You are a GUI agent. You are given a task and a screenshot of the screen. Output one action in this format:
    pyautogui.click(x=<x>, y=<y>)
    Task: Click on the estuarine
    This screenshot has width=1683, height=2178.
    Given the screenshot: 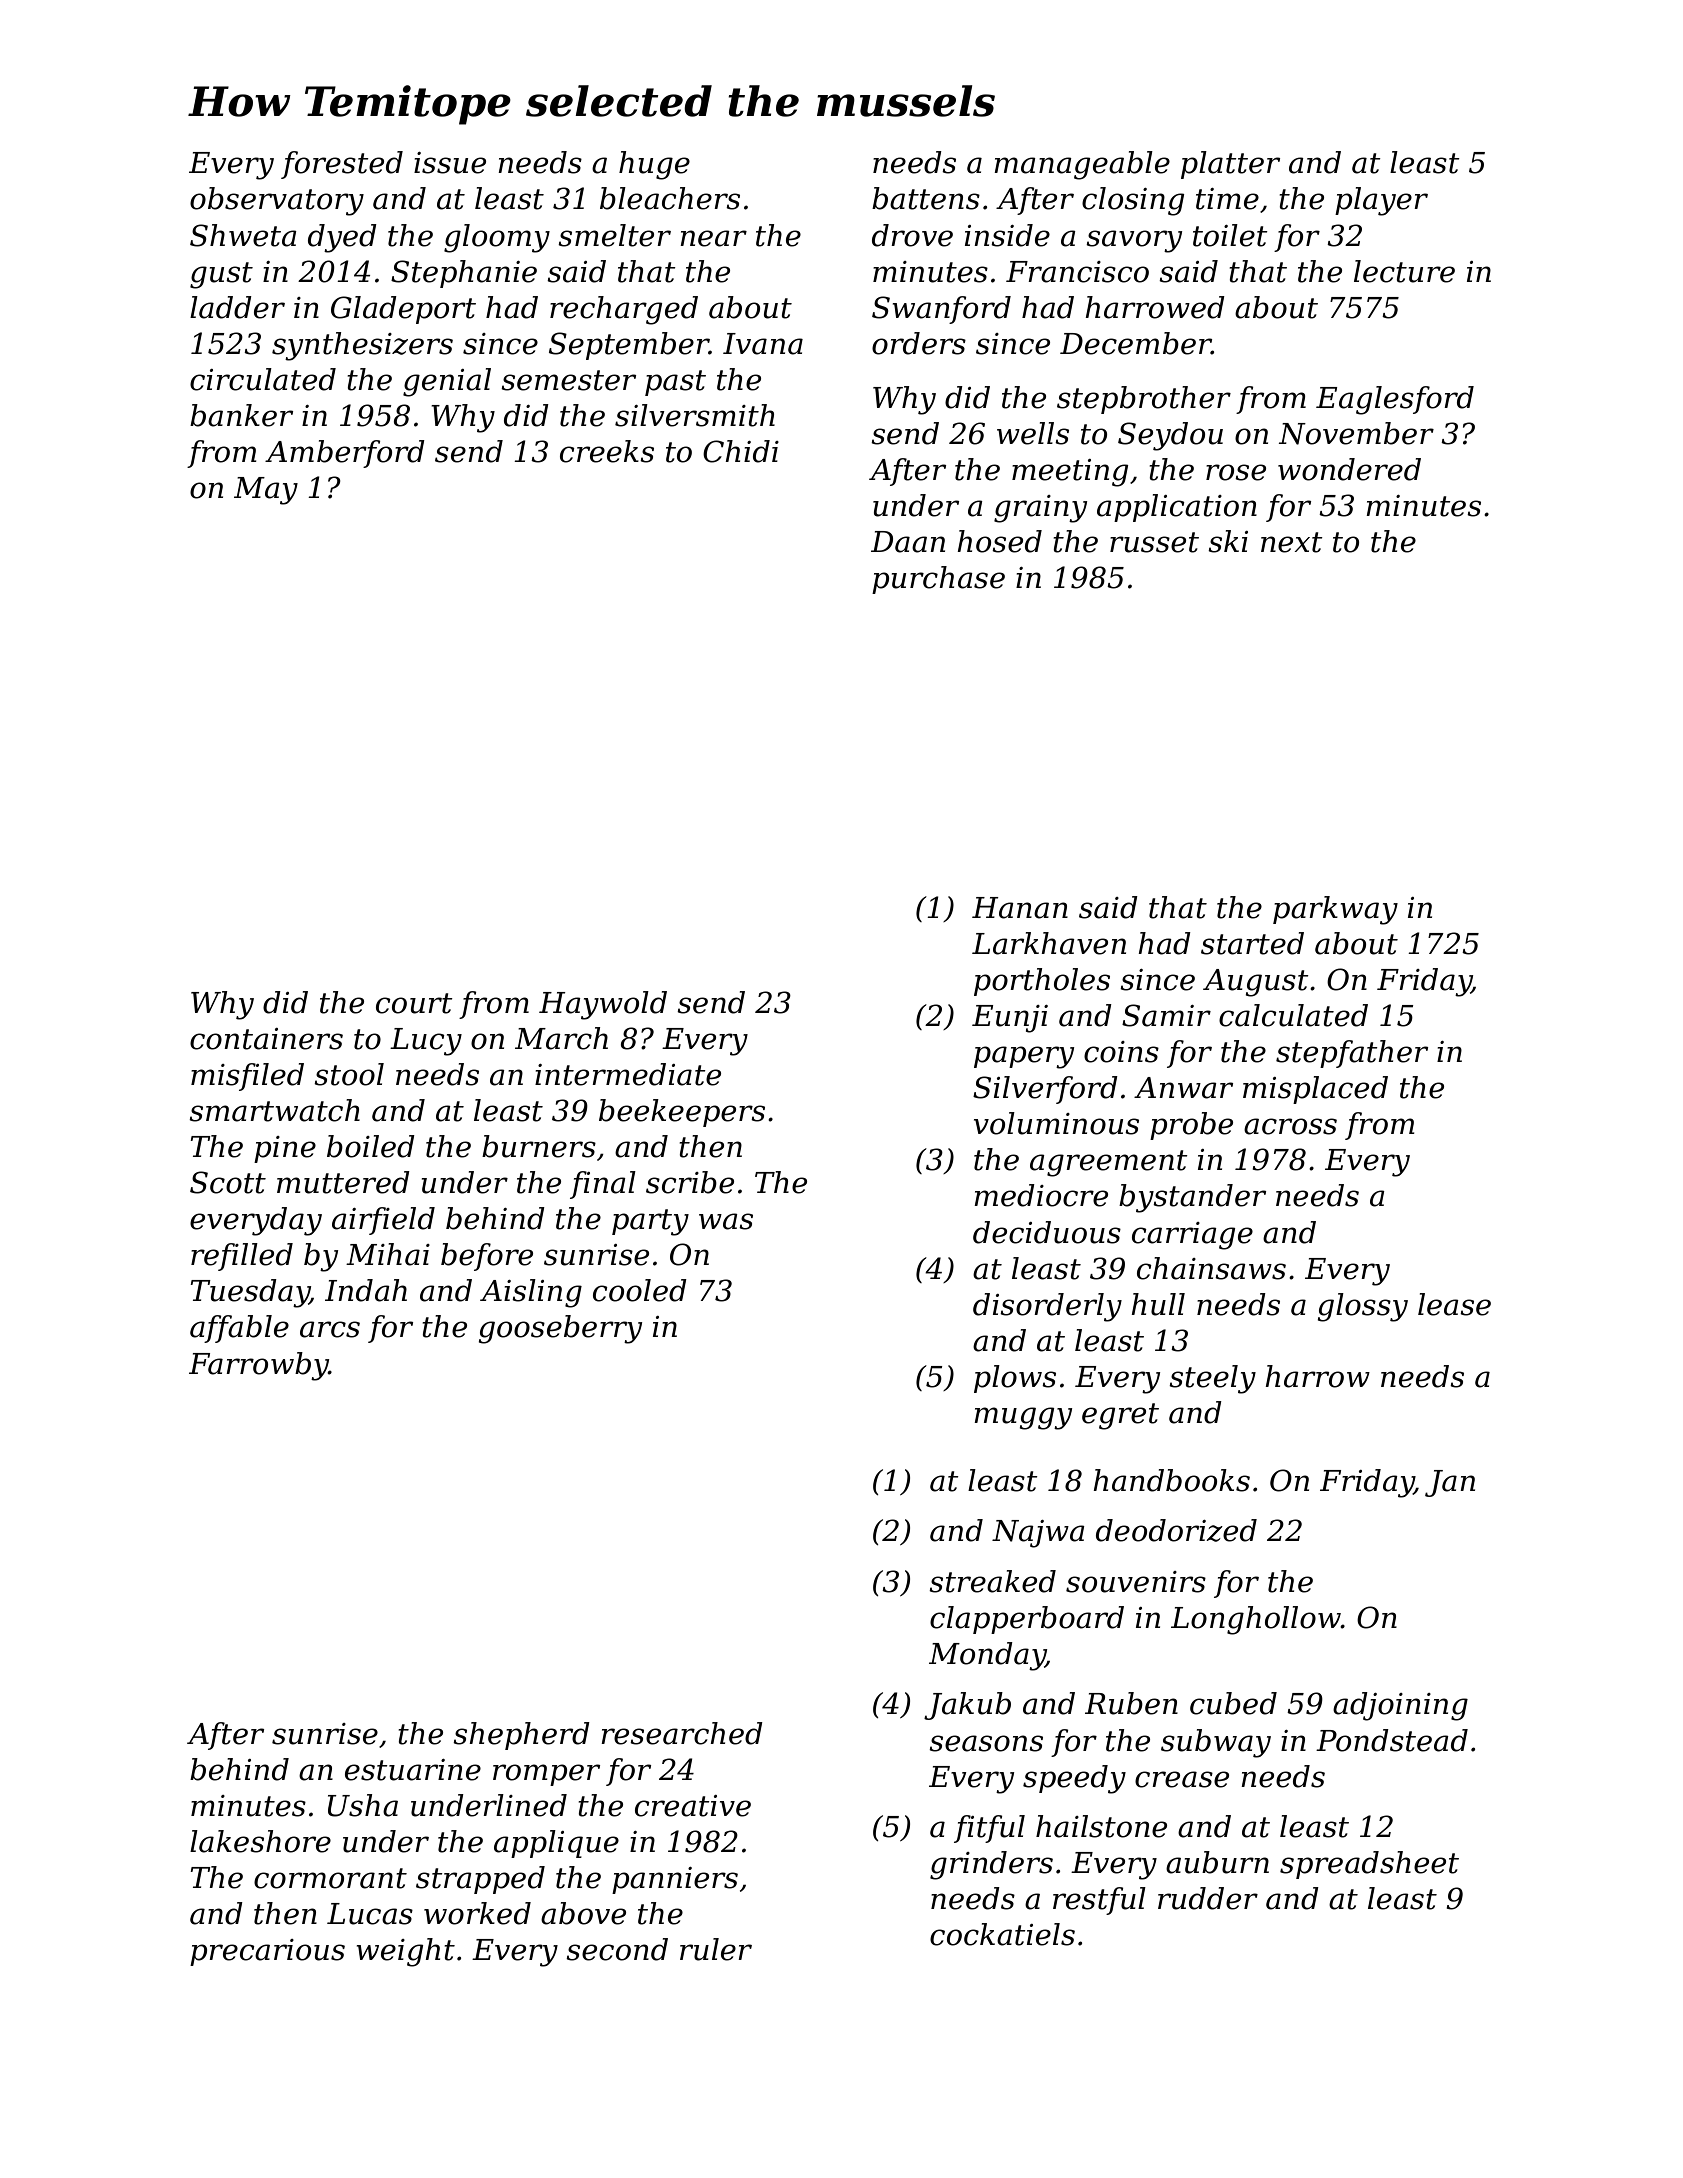 What is the action you would take?
    pyautogui.click(x=413, y=1770)
